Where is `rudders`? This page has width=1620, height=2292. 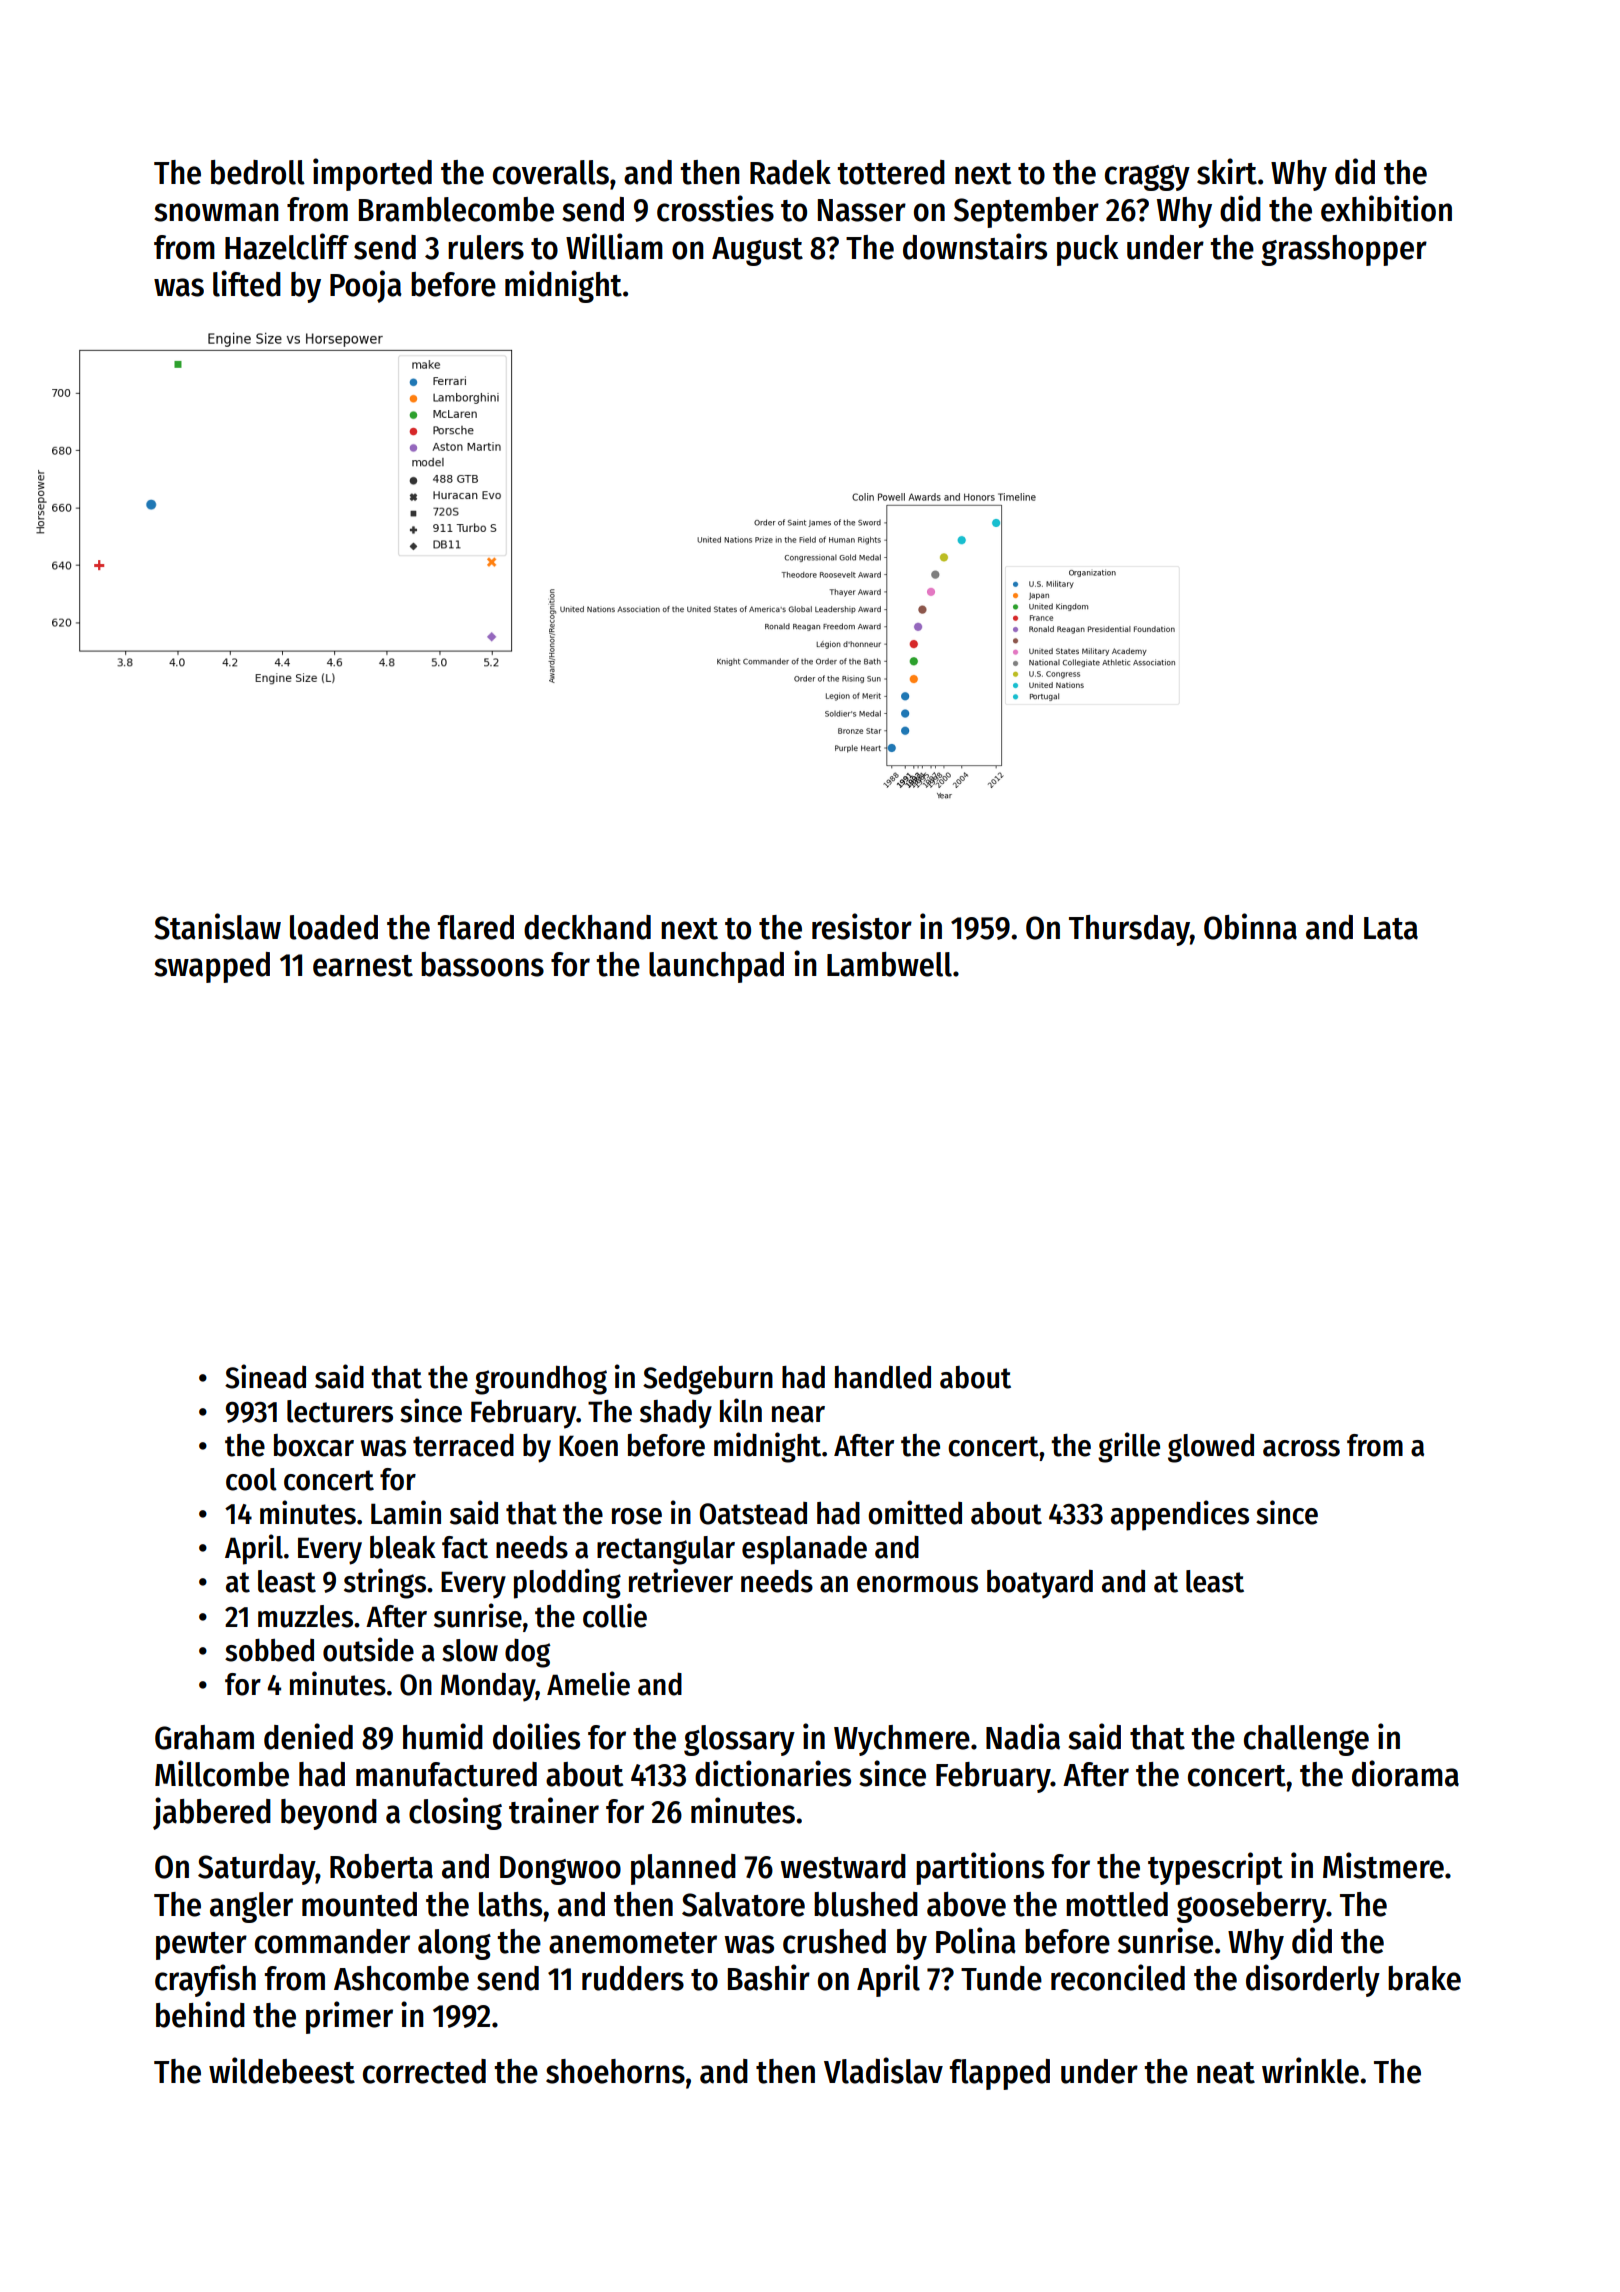 rudders is located at coordinates (633, 1978).
